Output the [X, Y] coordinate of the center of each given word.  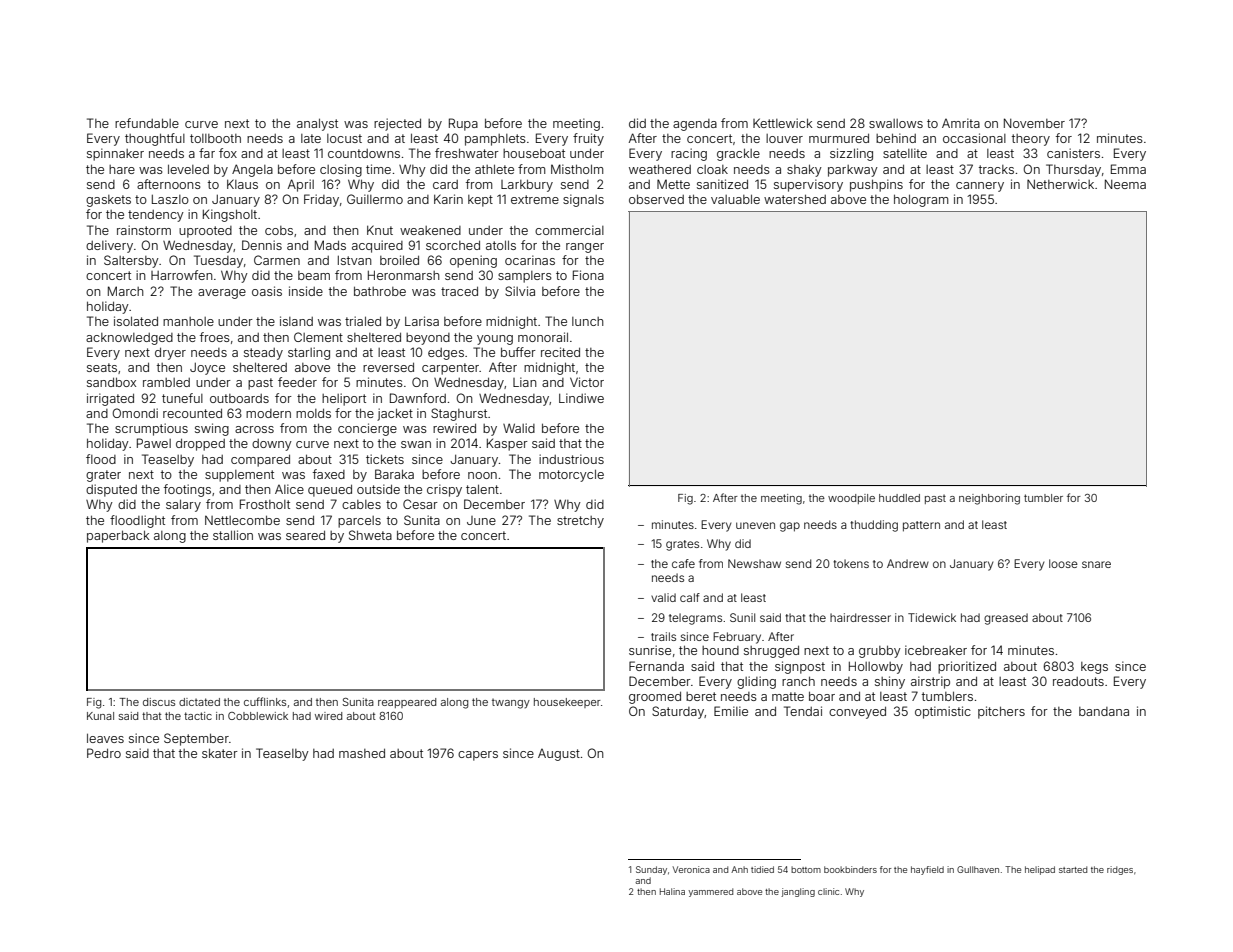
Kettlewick [783, 123]
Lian [525, 382]
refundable [147, 123]
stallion [233, 535]
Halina [672, 891]
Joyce [207, 368]
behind [896, 138]
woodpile [851, 499]
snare [1096, 564]
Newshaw [754, 563]
